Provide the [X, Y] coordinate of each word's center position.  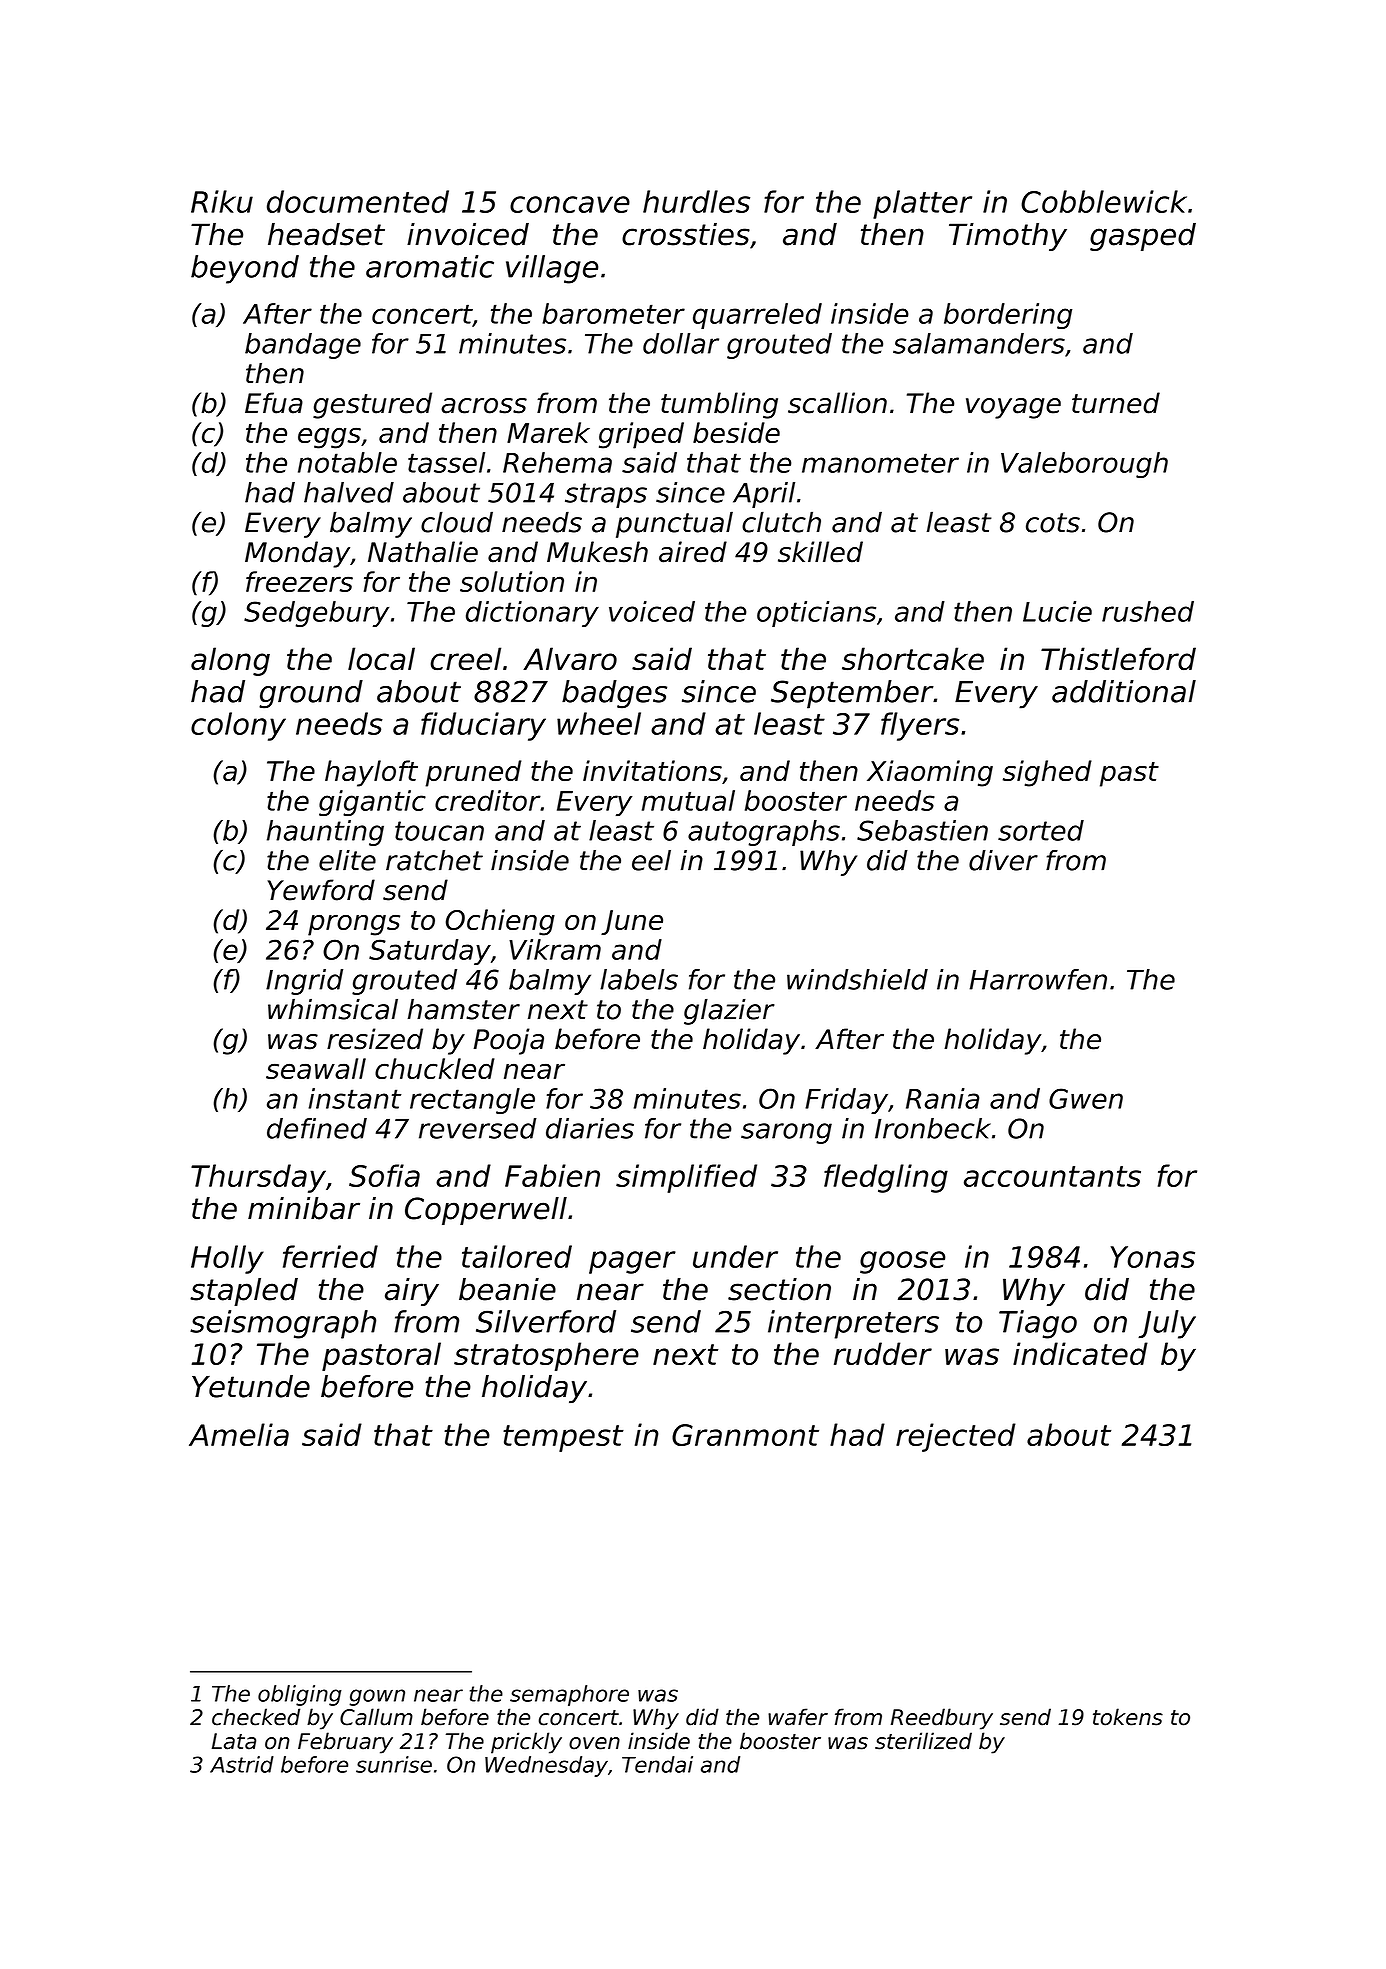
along [230, 661]
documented [358, 201]
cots [1053, 523]
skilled [820, 552]
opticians [816, 614]
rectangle [472, 1101]
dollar [681, 343]
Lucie [1057, 611]
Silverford [546, 1321]
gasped [1143, 237]
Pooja [509, 1041]
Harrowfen [1038, 979]
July [1167, 1324]
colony [238, 726]
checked [256, 1717]
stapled [244, 1292]
